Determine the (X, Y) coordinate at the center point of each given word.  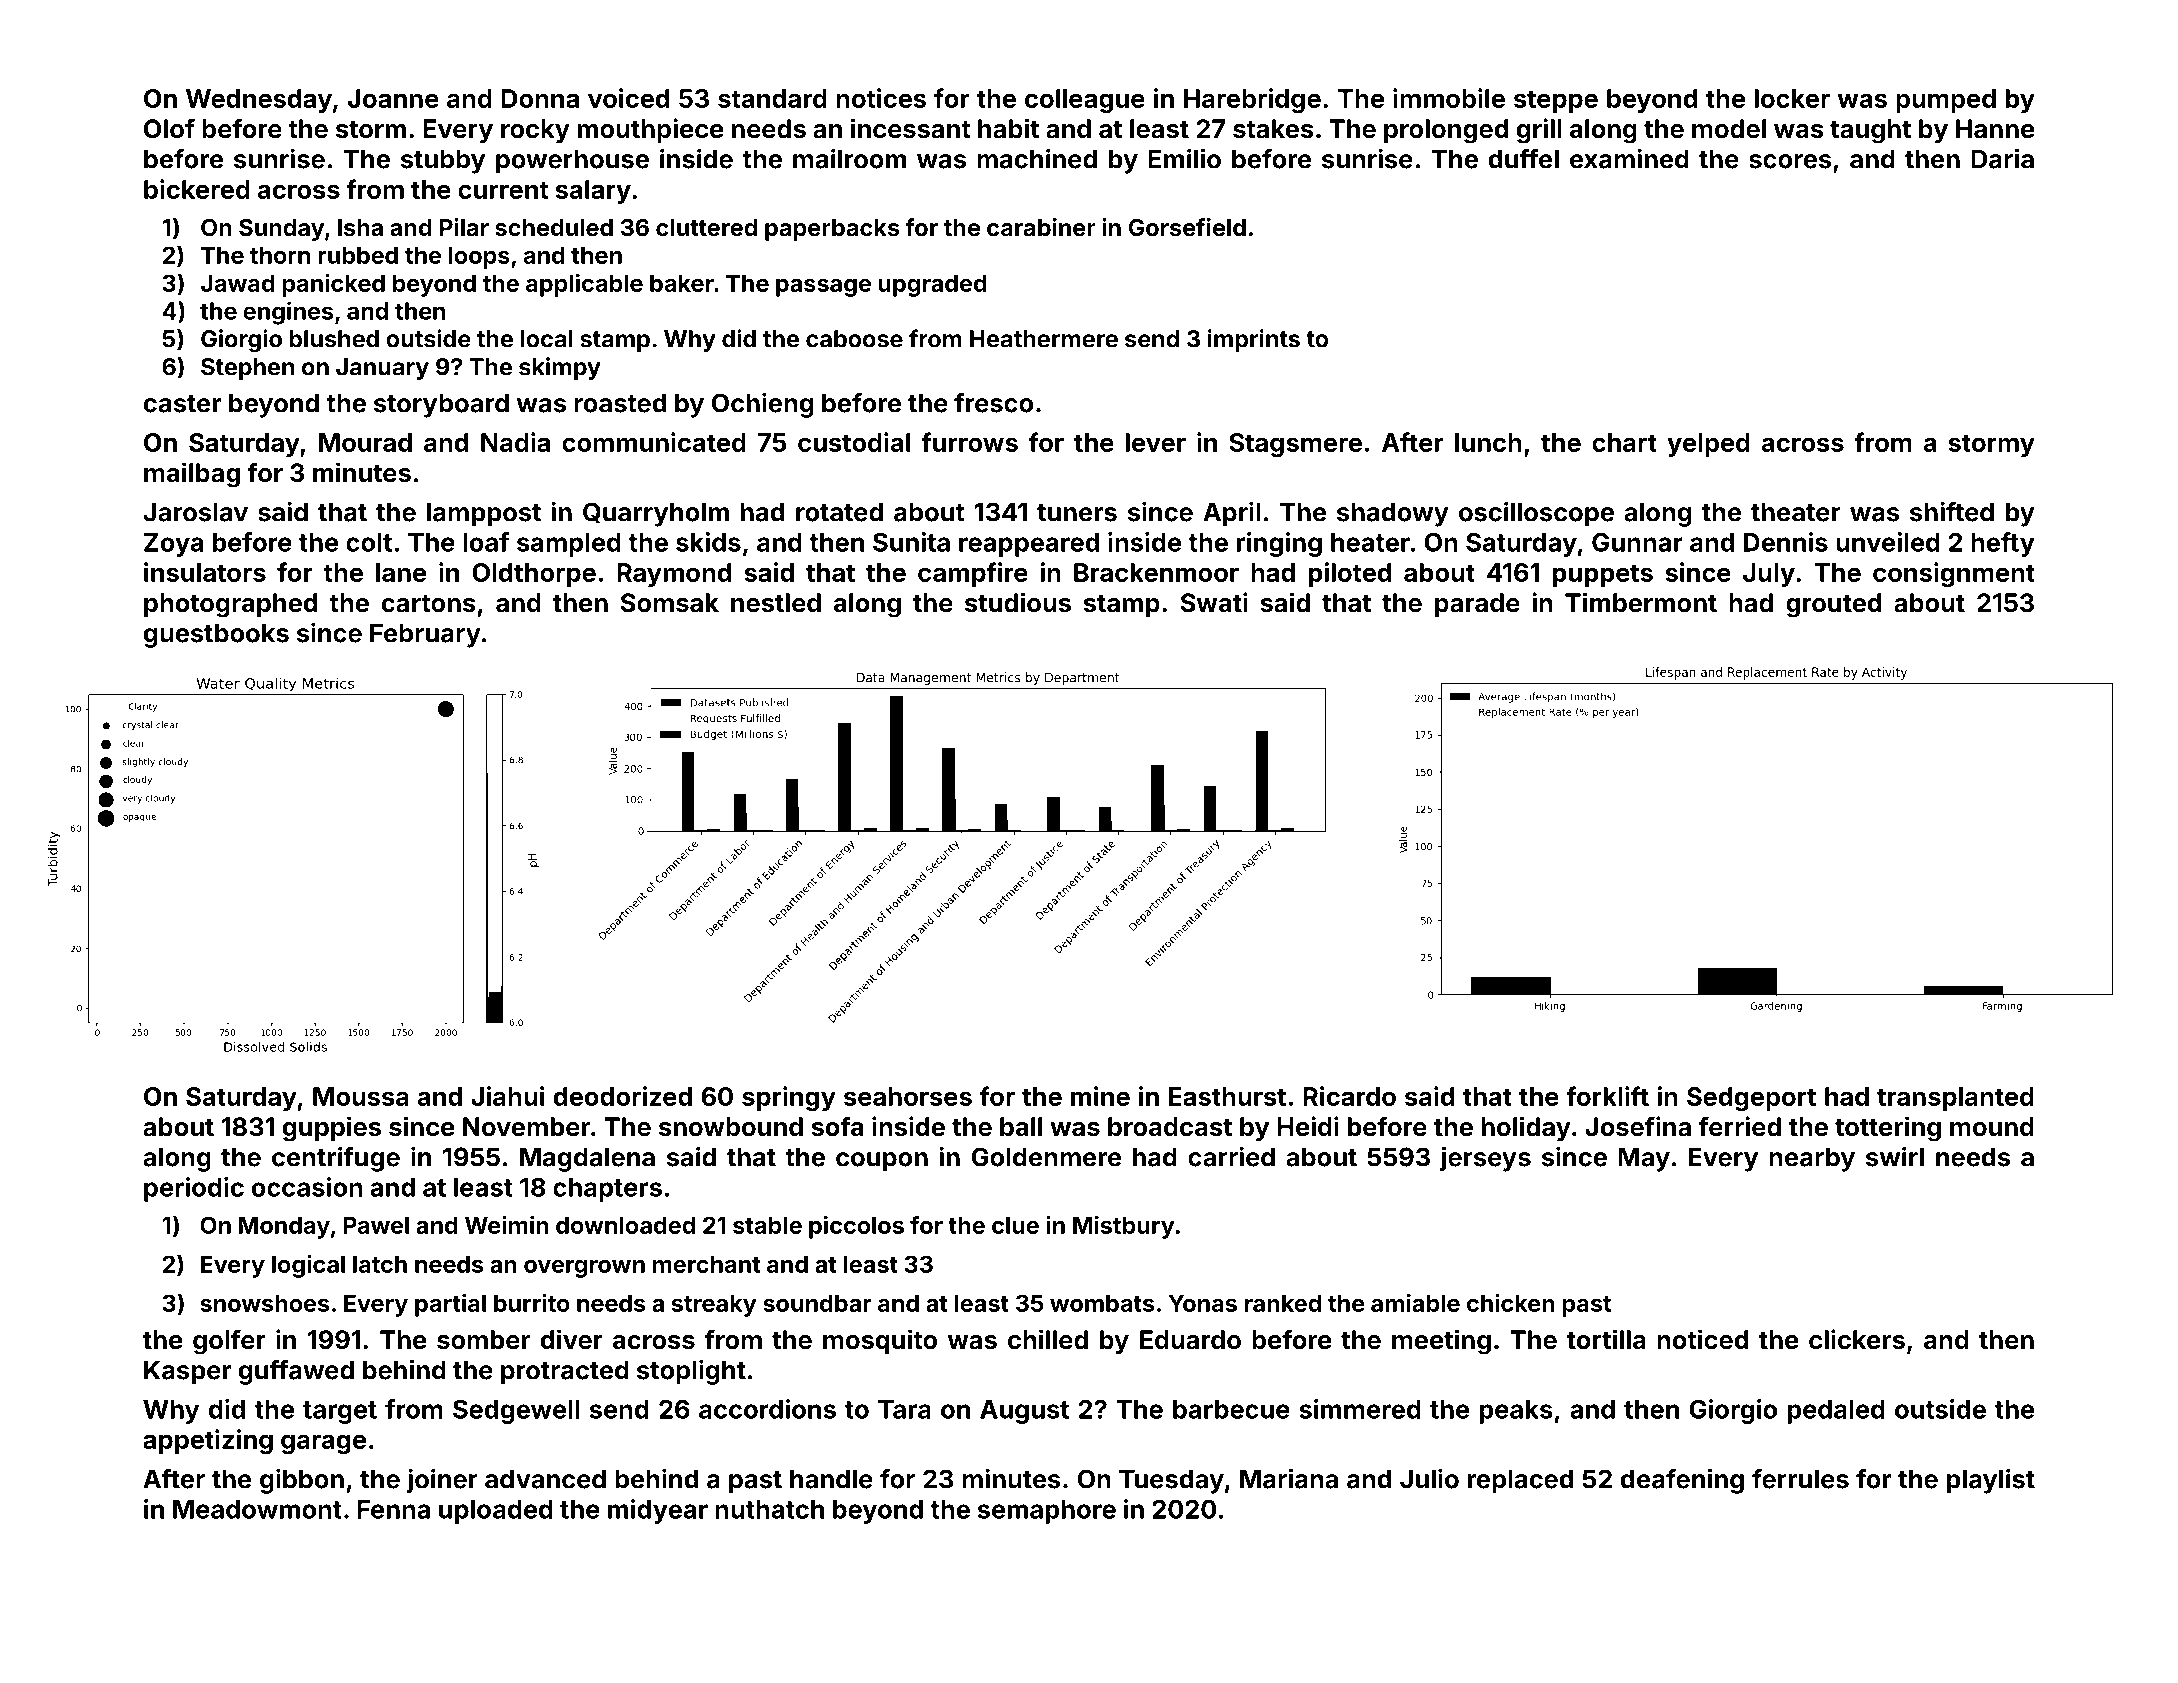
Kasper (187, 1372)
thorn (280, 255)
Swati (1214, 602)
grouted (1833, 605)
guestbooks (216, 635)
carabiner (1041, 227)
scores (1790, 161)
